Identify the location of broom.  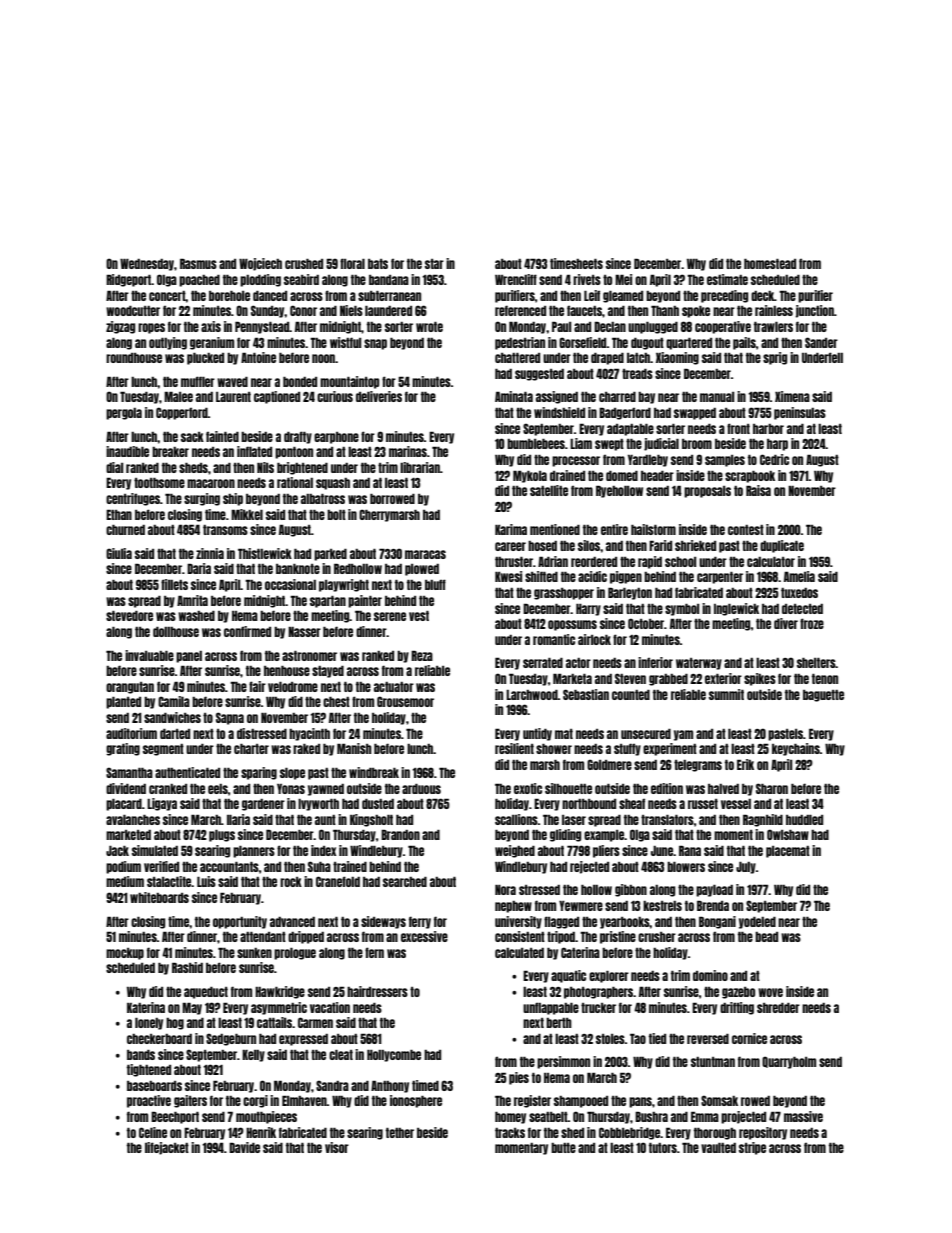
(697, 444).
